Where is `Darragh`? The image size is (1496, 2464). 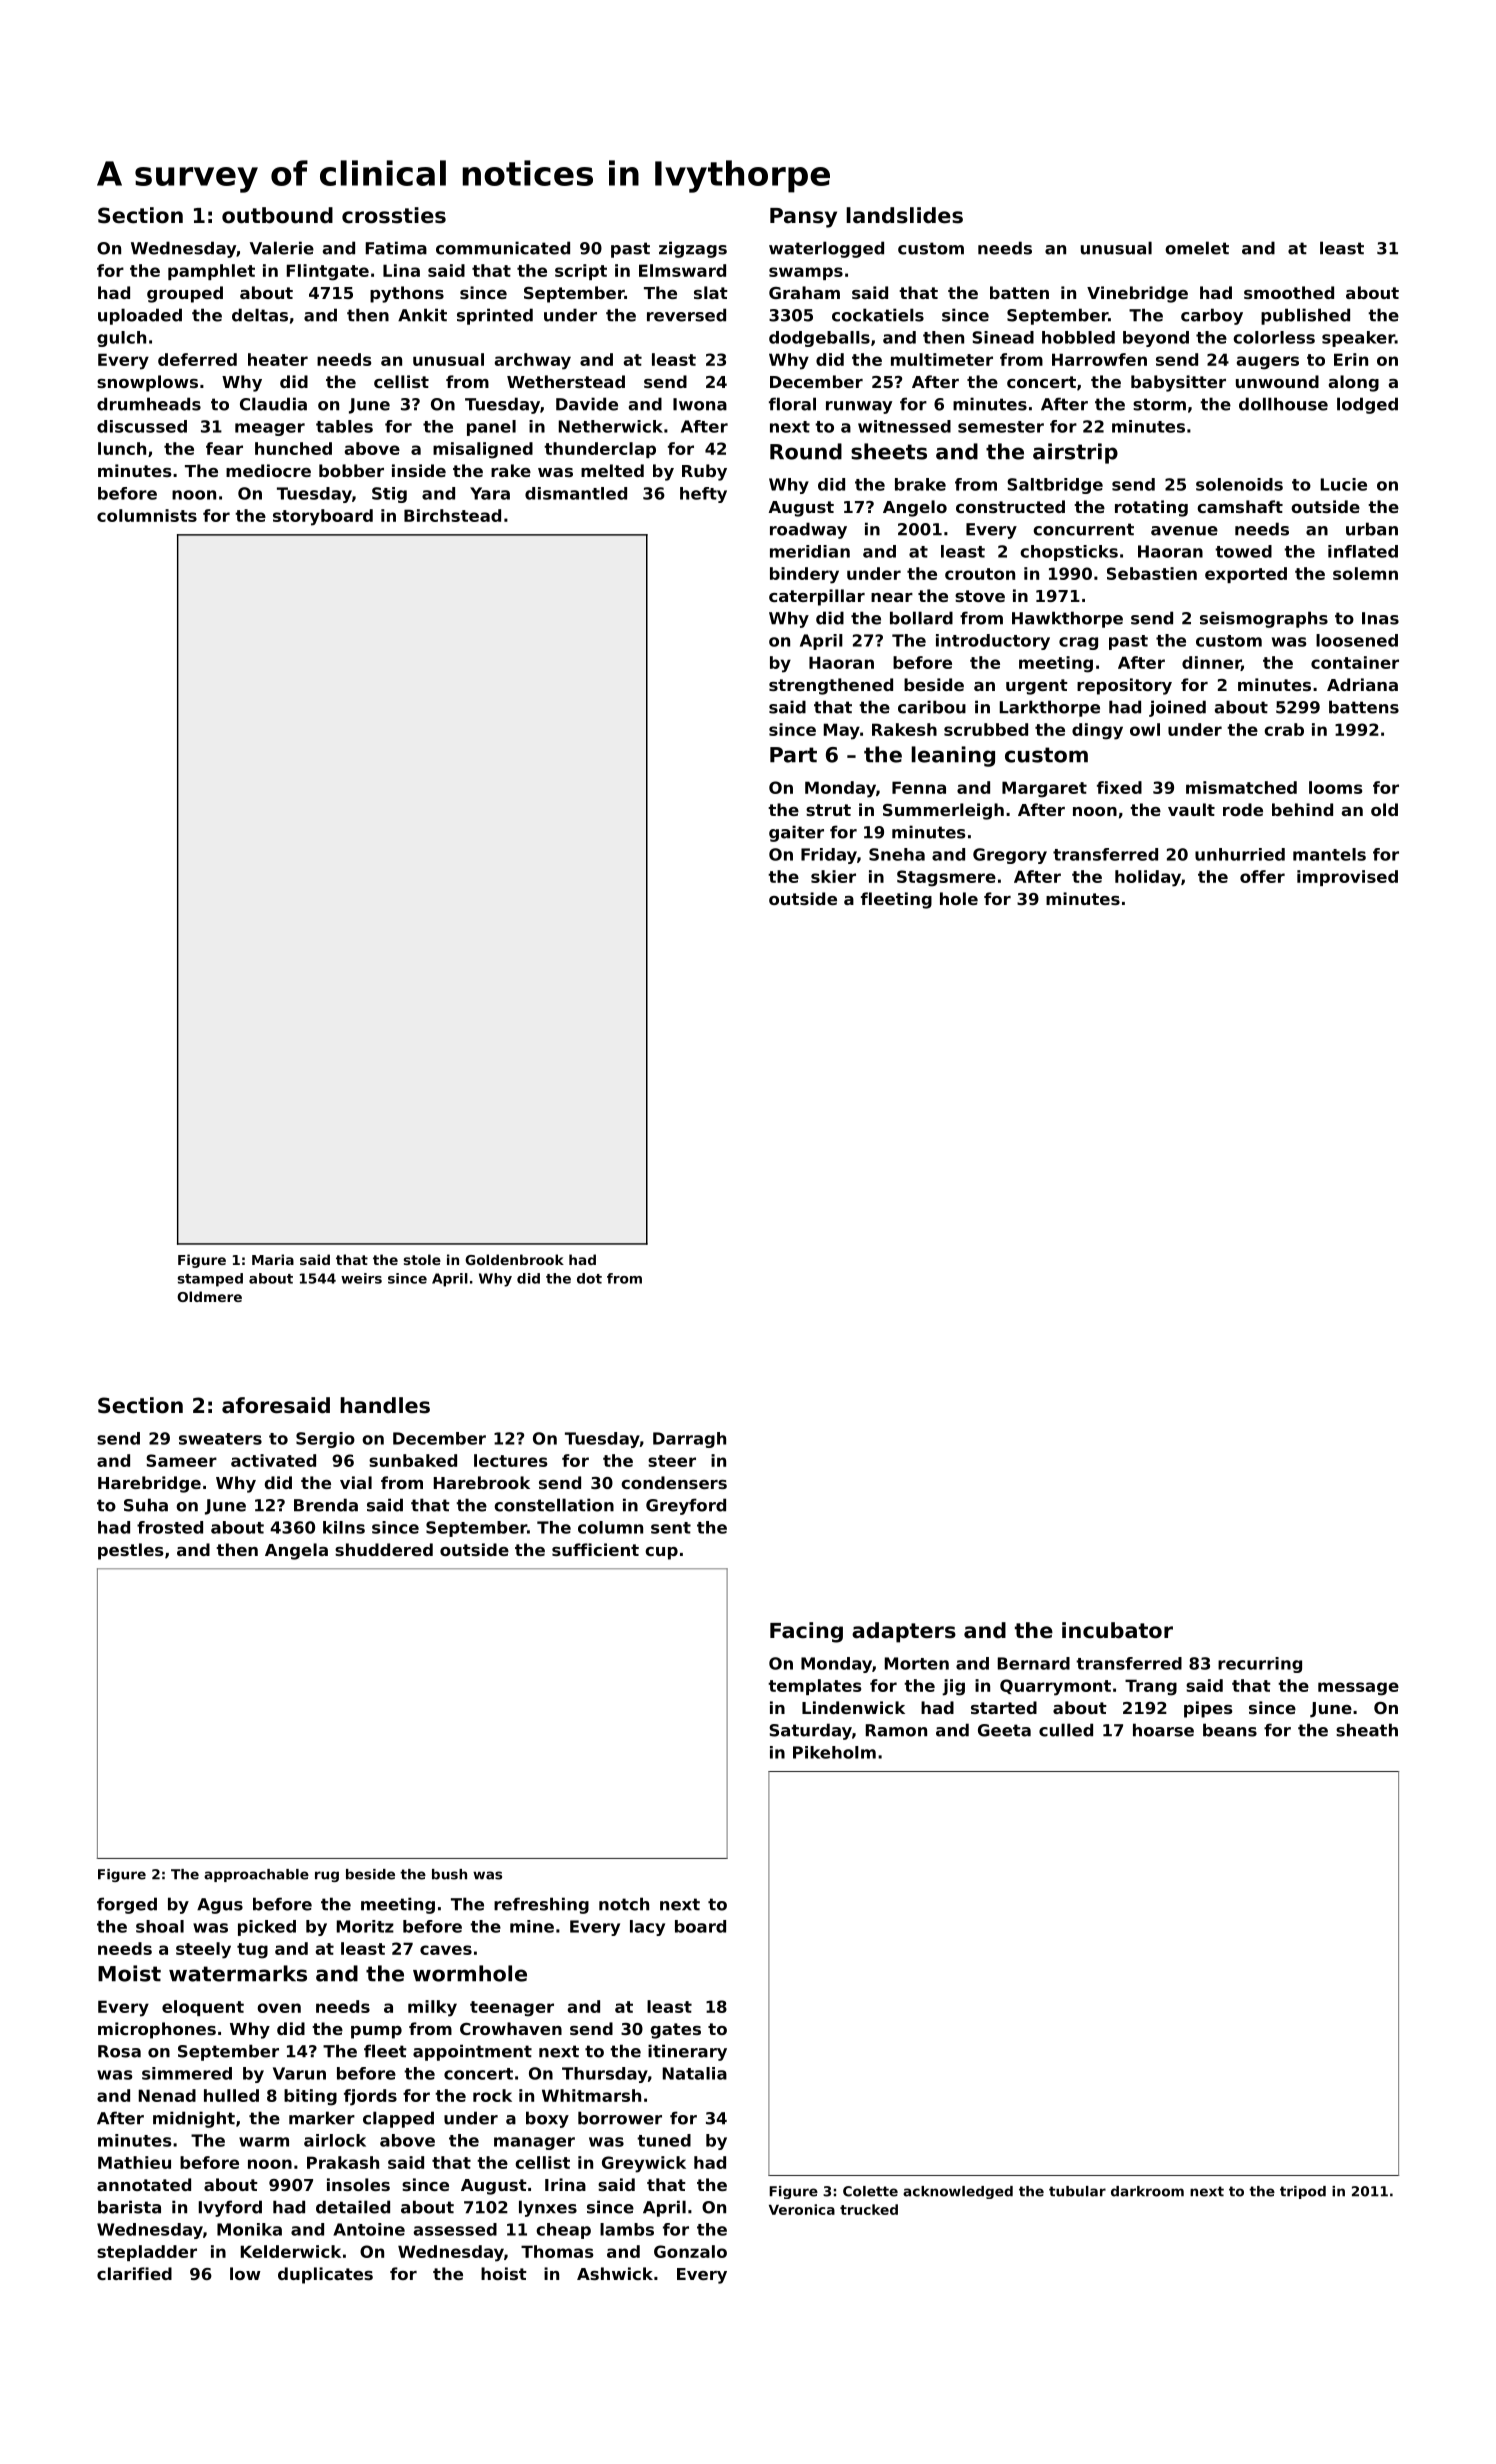 Darragh is located at coordinates (689, 1440).
